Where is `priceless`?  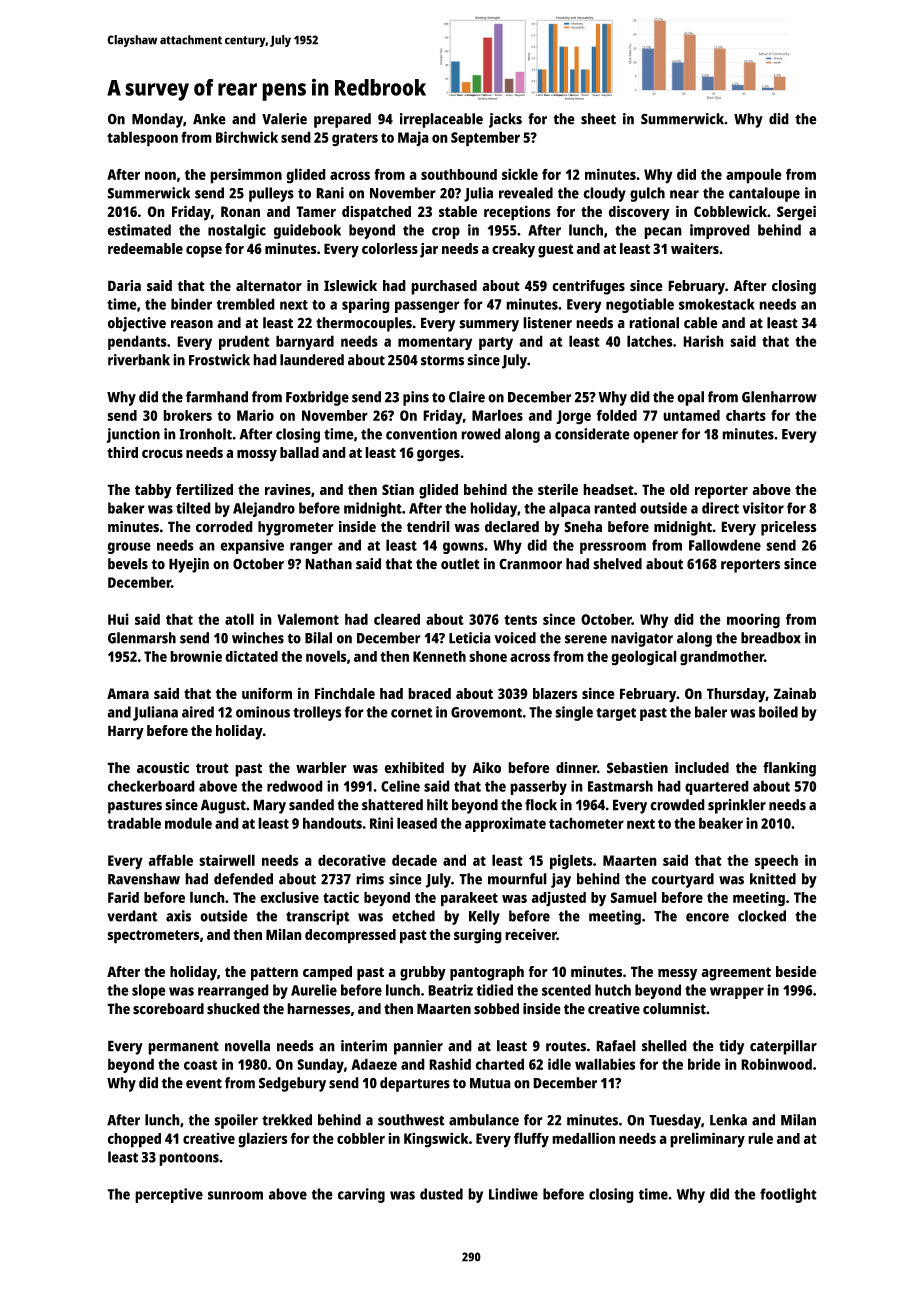
priceless is located at coordinates (789, 528).
